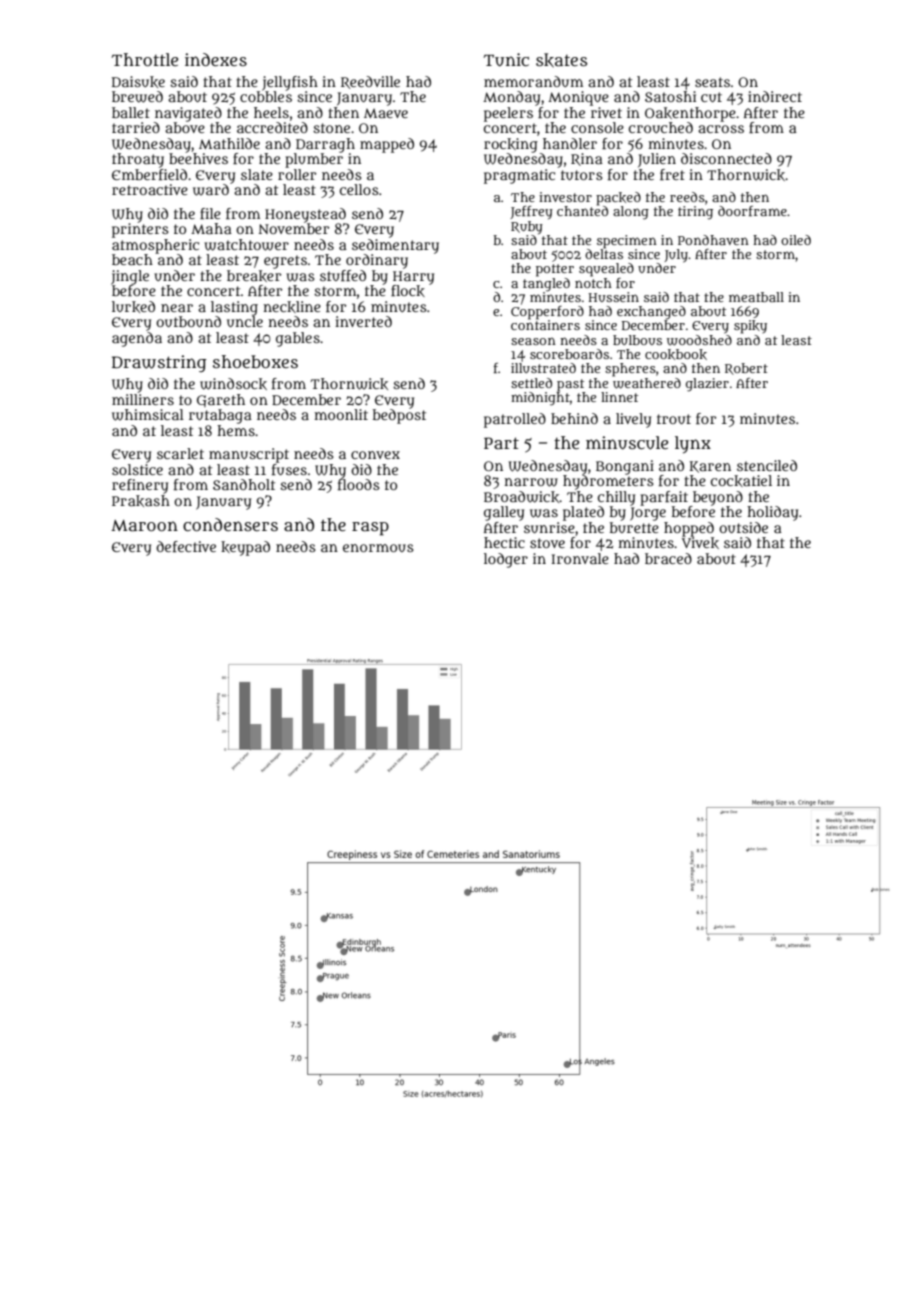 The width and height of the document is (924, 1308). Describe the element at coordinates (578, 98) in the document. I see `Monique` at that location.
